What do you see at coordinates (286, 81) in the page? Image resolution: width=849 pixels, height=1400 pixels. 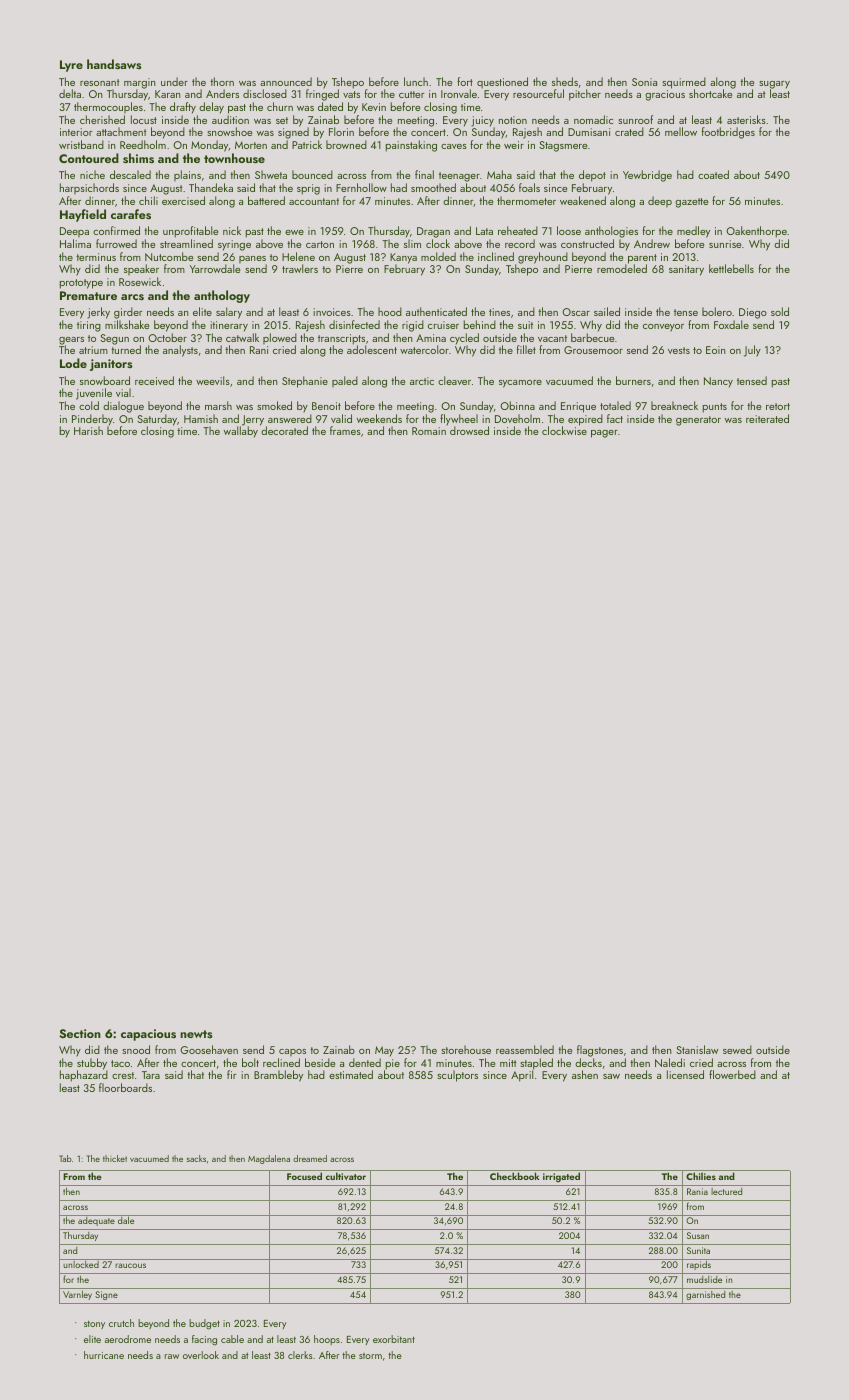 I see `announced` at bounding box center [286, 81].
